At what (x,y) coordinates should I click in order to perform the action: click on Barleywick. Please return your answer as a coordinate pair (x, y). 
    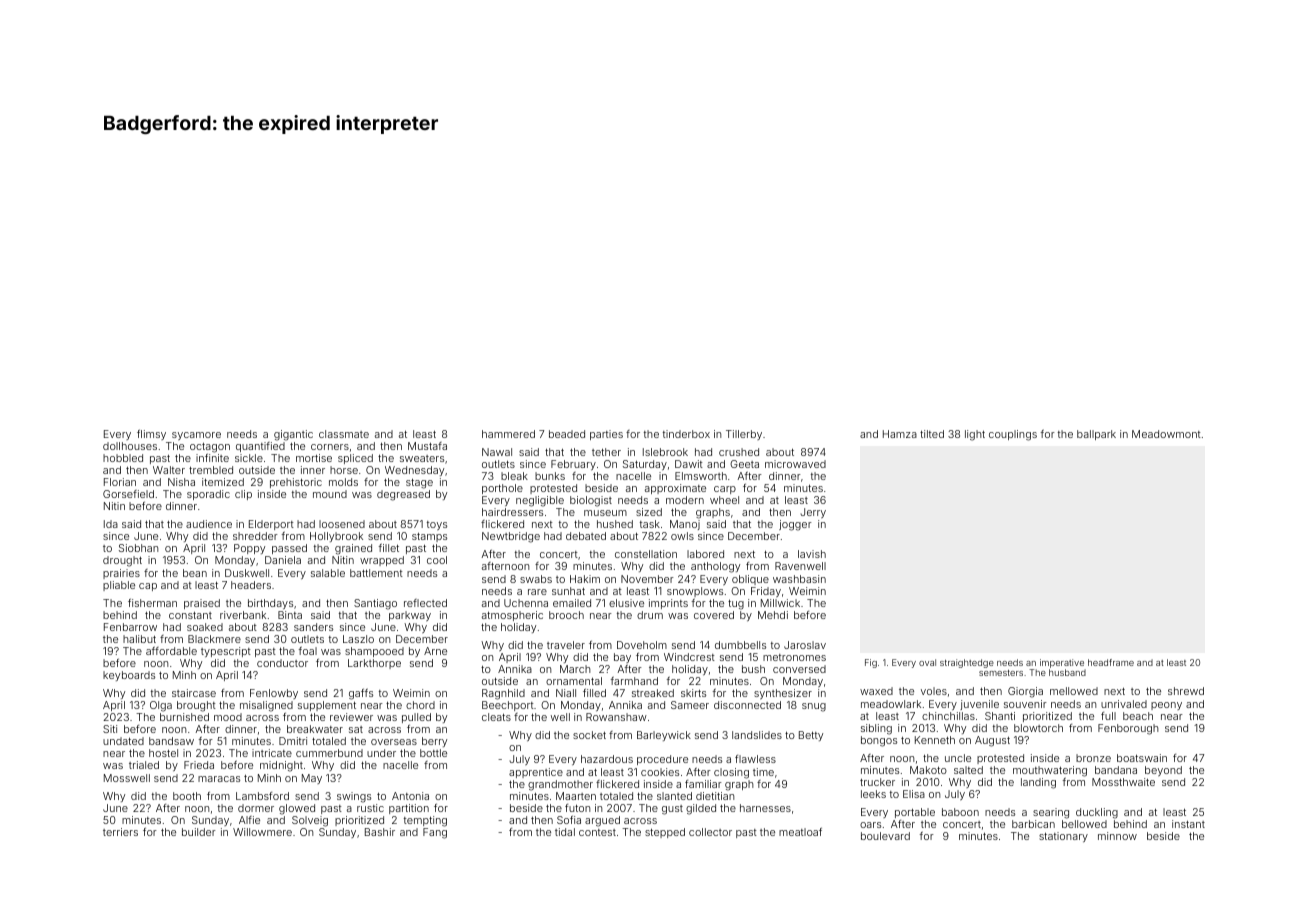
    Looking at the image, I should click on (664, 736).
